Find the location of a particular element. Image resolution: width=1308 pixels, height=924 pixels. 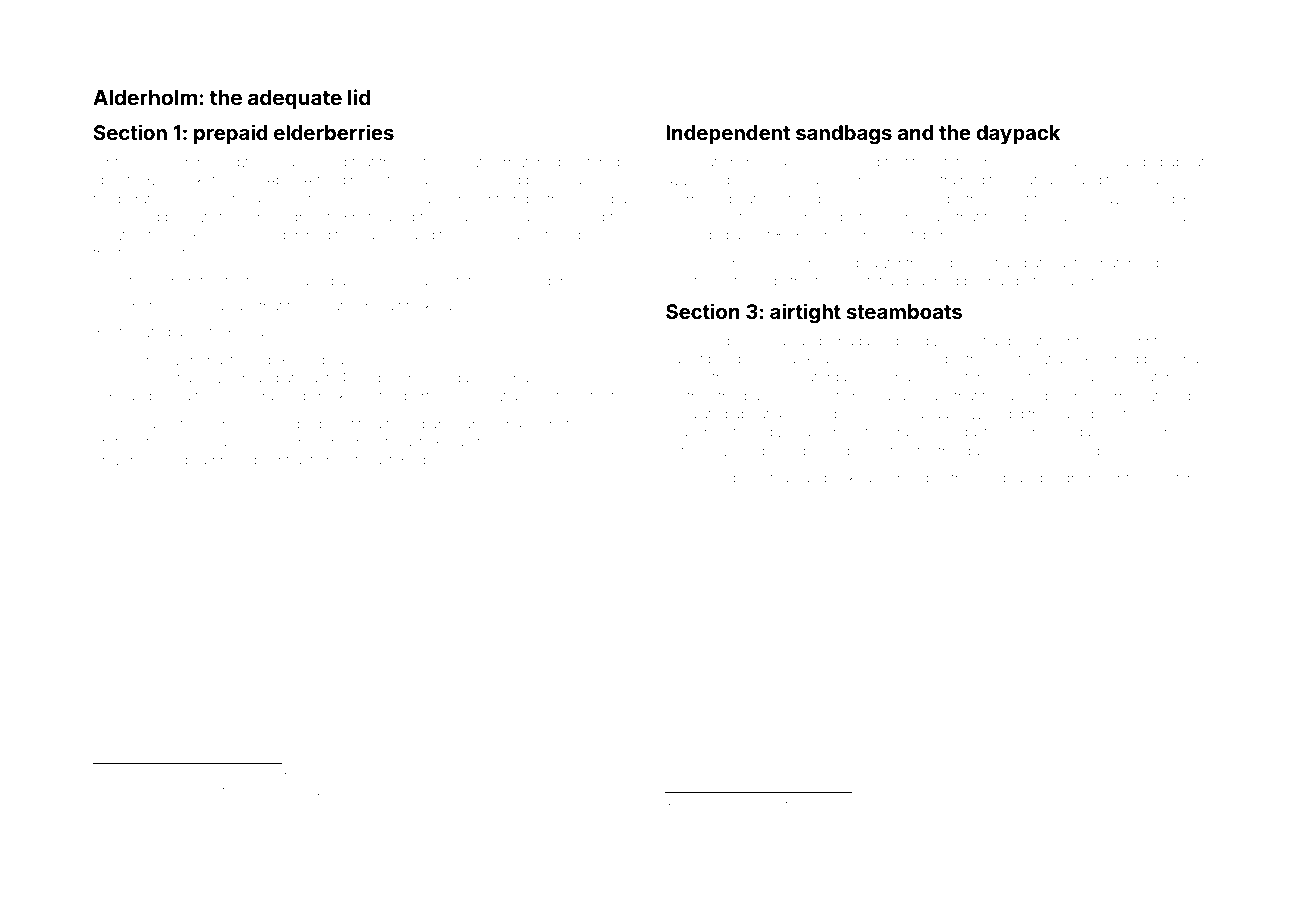

dunes is located at coordinates (438, 460).
